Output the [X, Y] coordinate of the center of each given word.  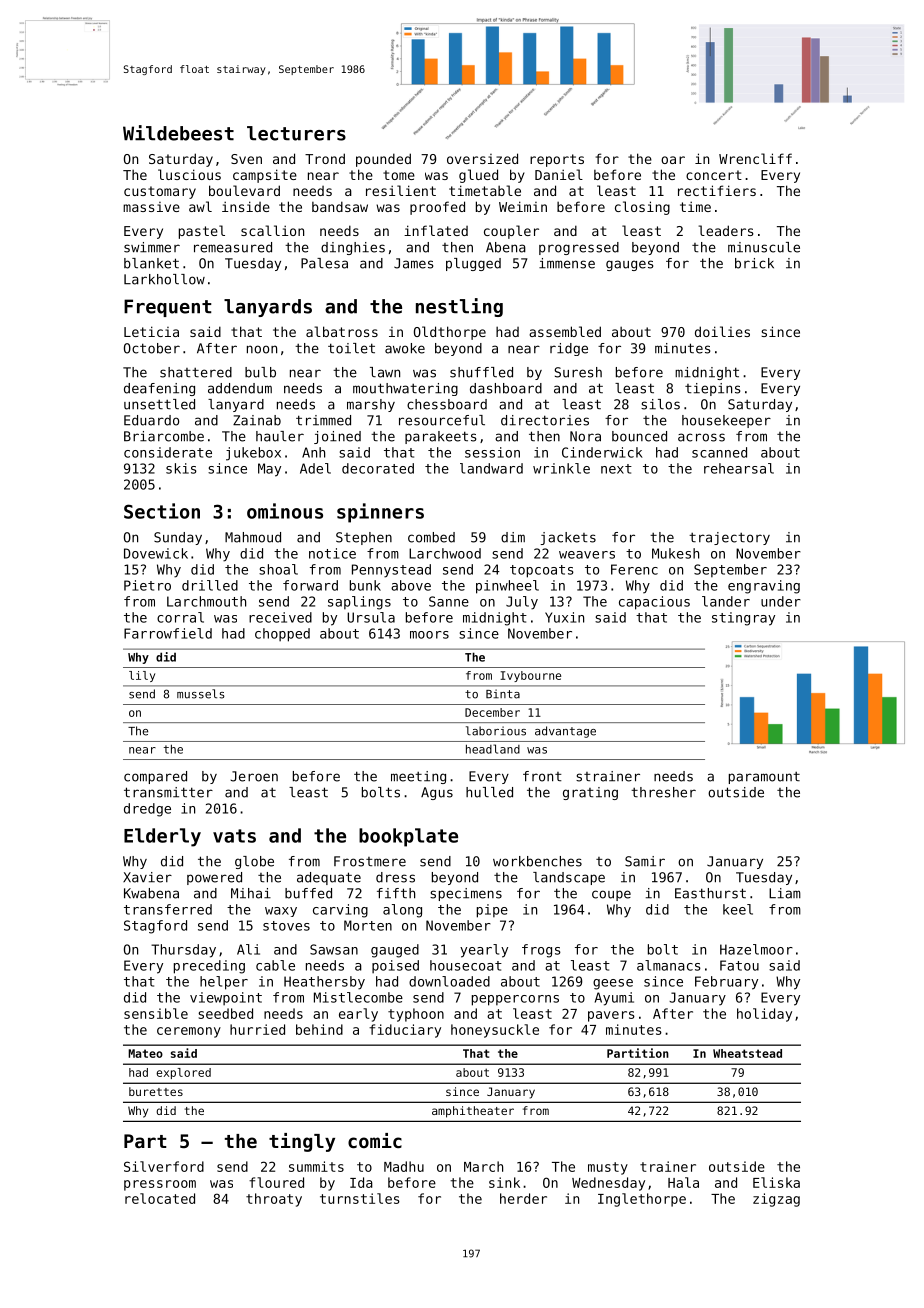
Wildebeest [178, 133]
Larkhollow [164, 279]
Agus [437, 793]
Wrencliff [755, 158]
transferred [168, 909]
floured [276, 1182]
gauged [395, 951]
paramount [764, 778]
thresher [663, 792]
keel [738, 909]
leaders [726, 230]
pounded [383, 160]
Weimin [523, 206]
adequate [329, 878]
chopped [282, 635]
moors [429, 635]
